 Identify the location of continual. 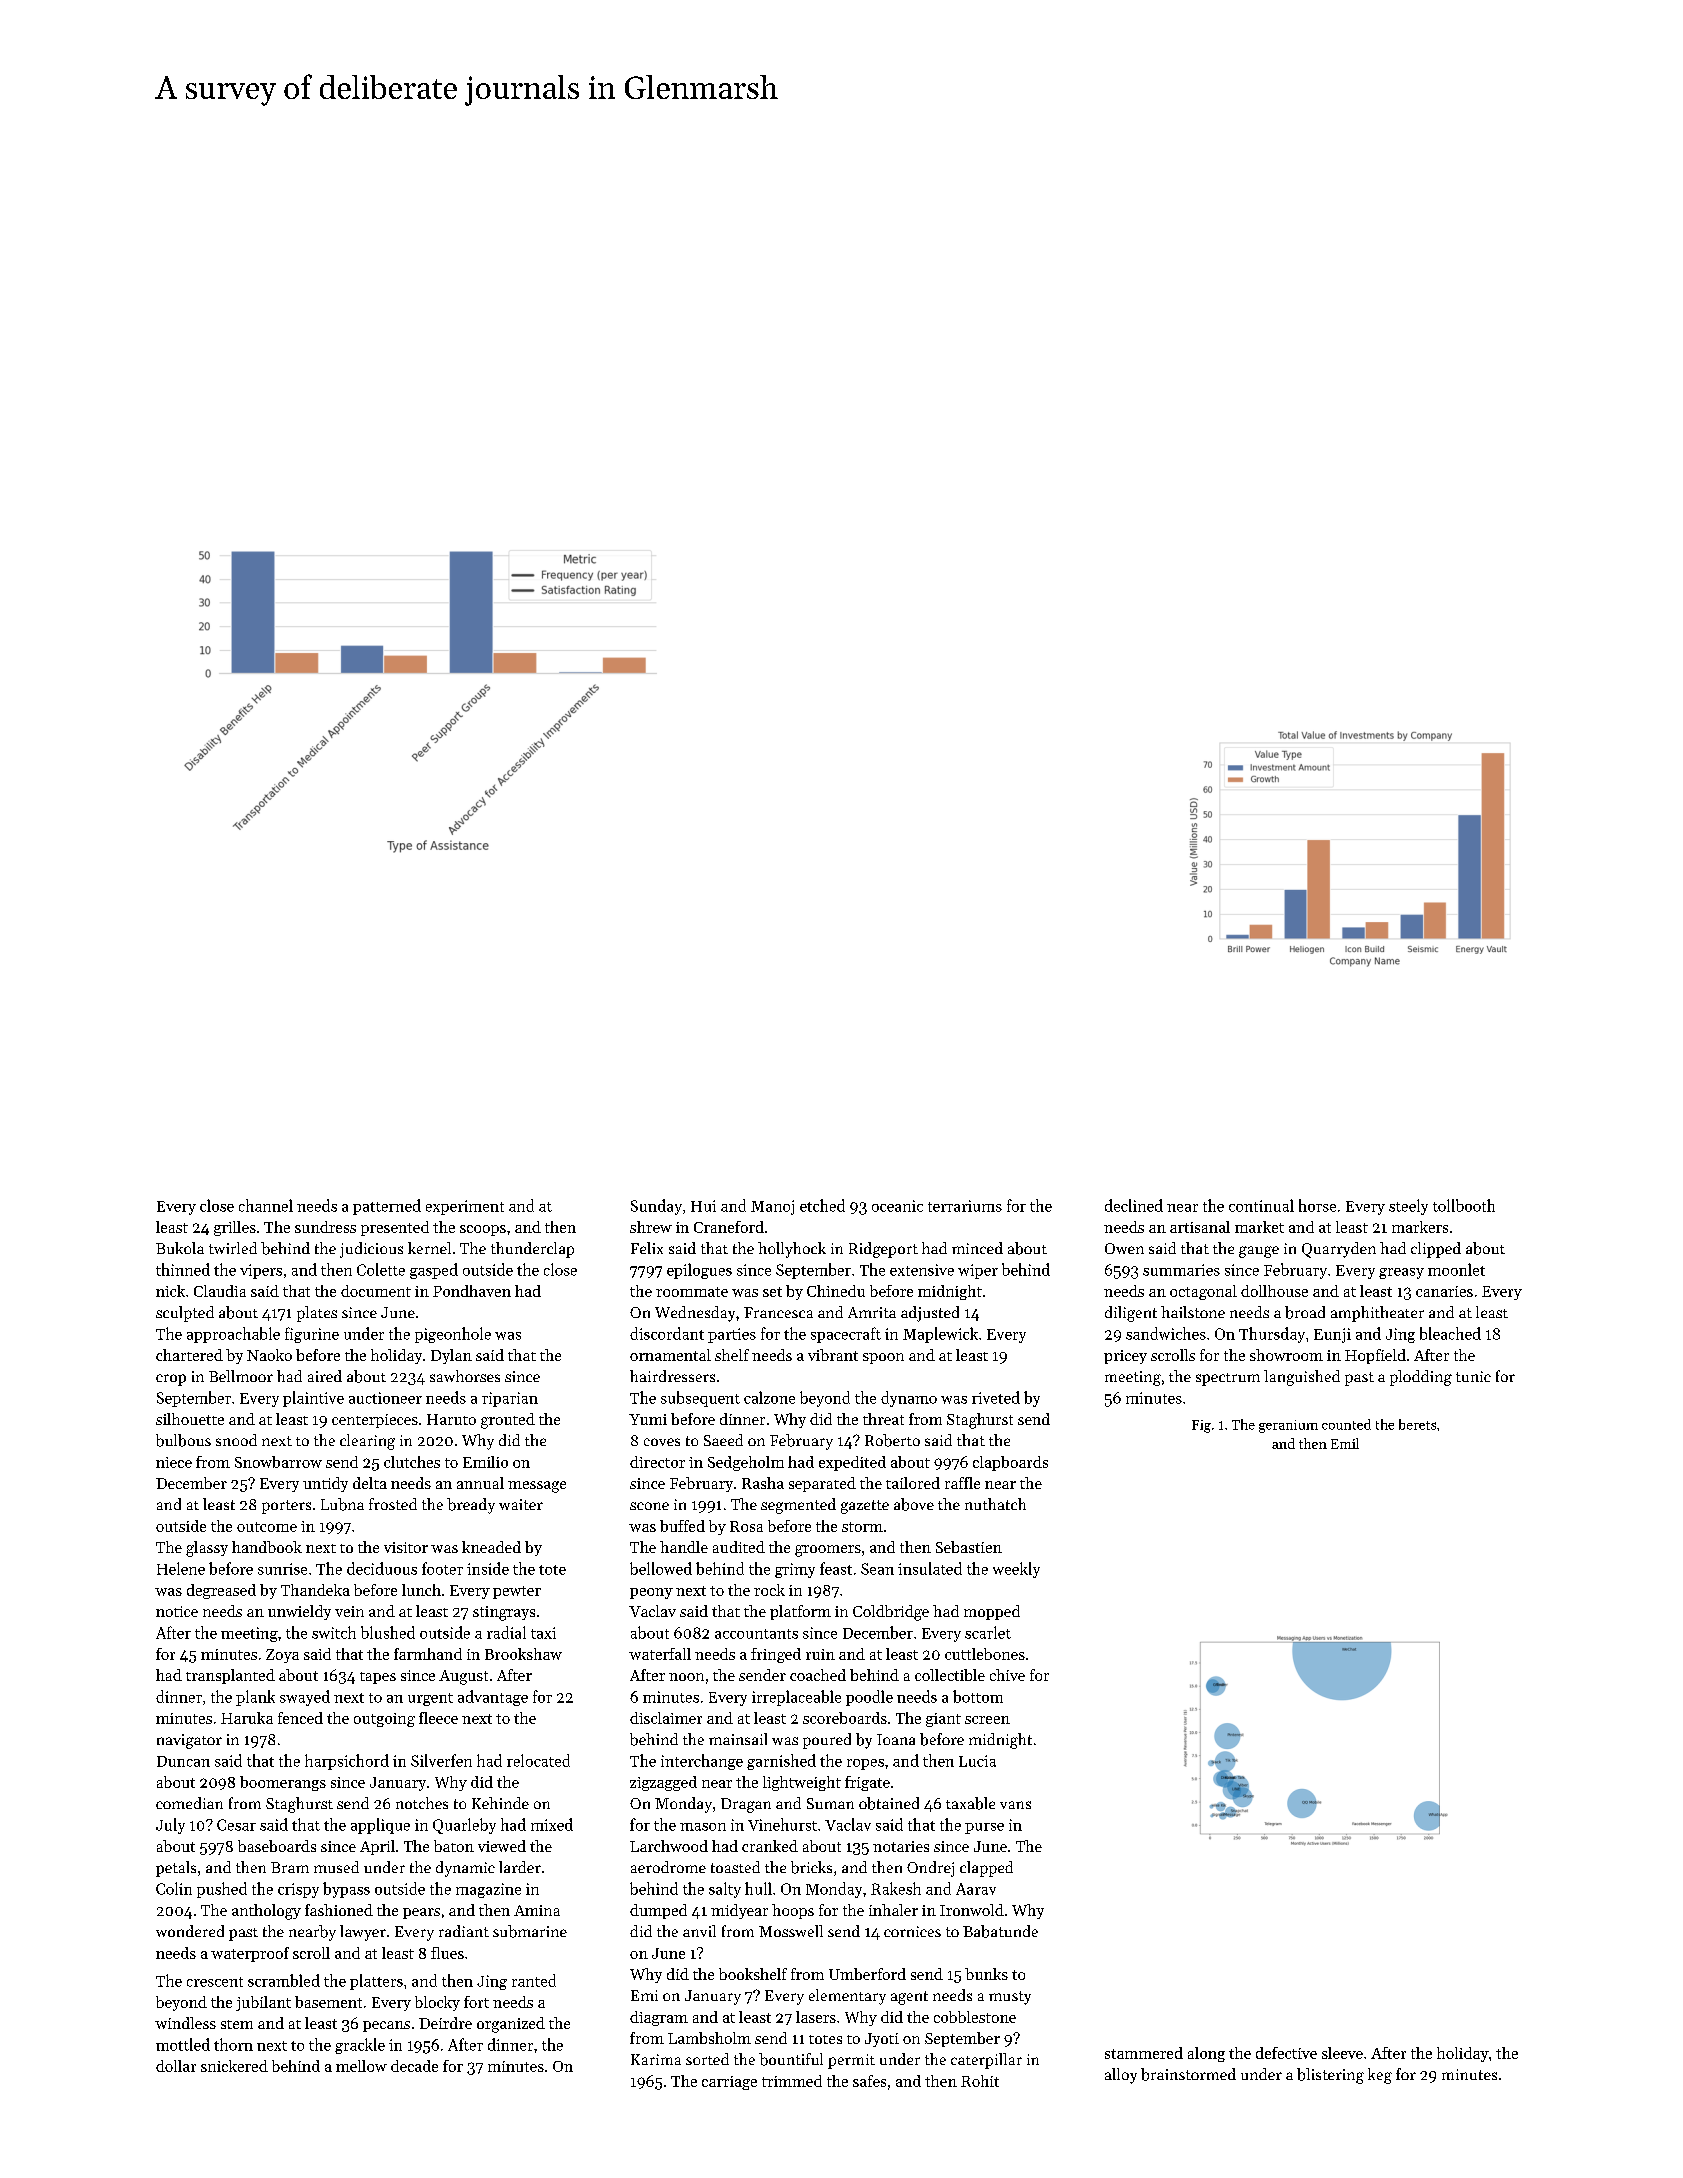
(1261, 1205).
